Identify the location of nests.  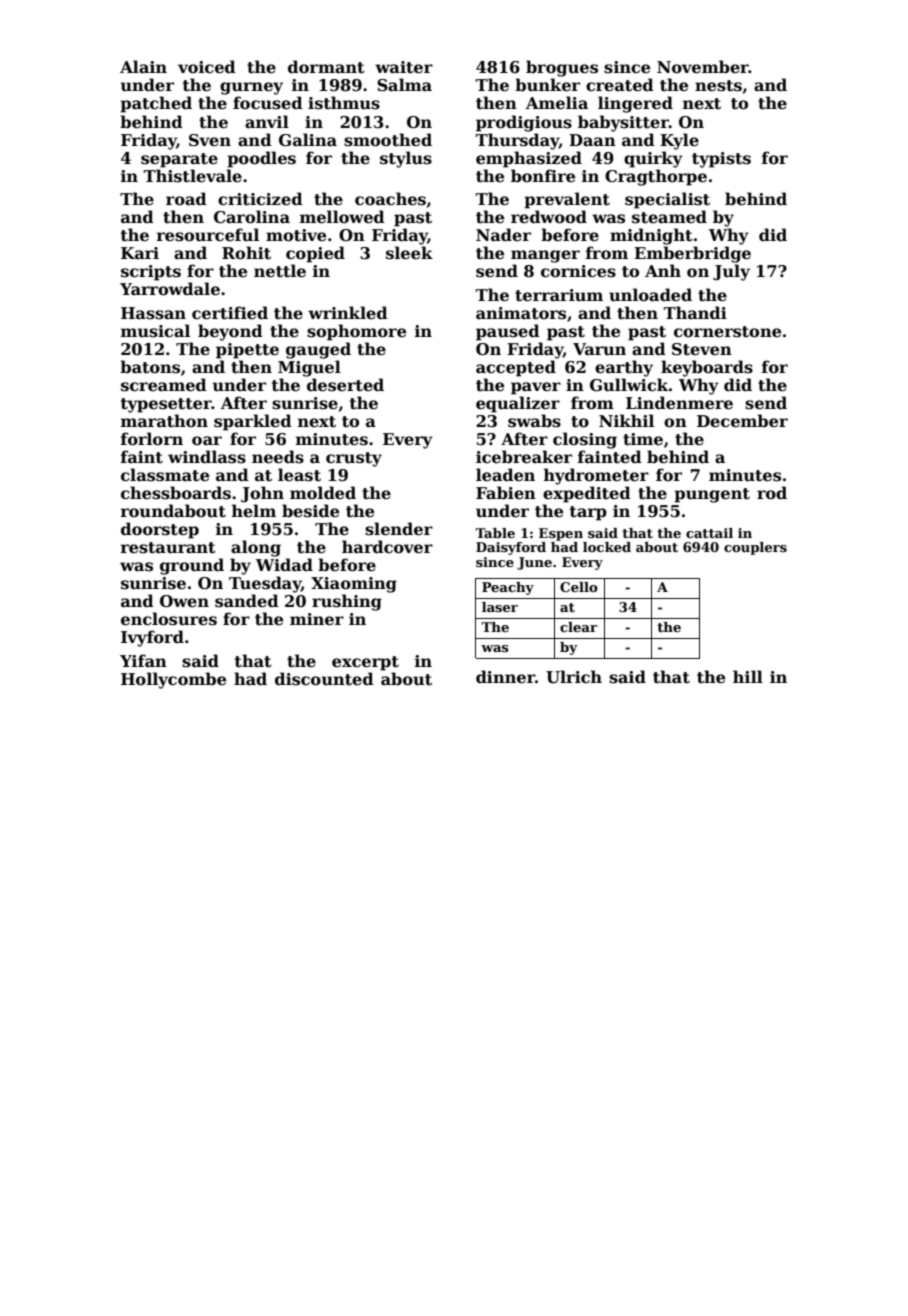
(718, 86).
